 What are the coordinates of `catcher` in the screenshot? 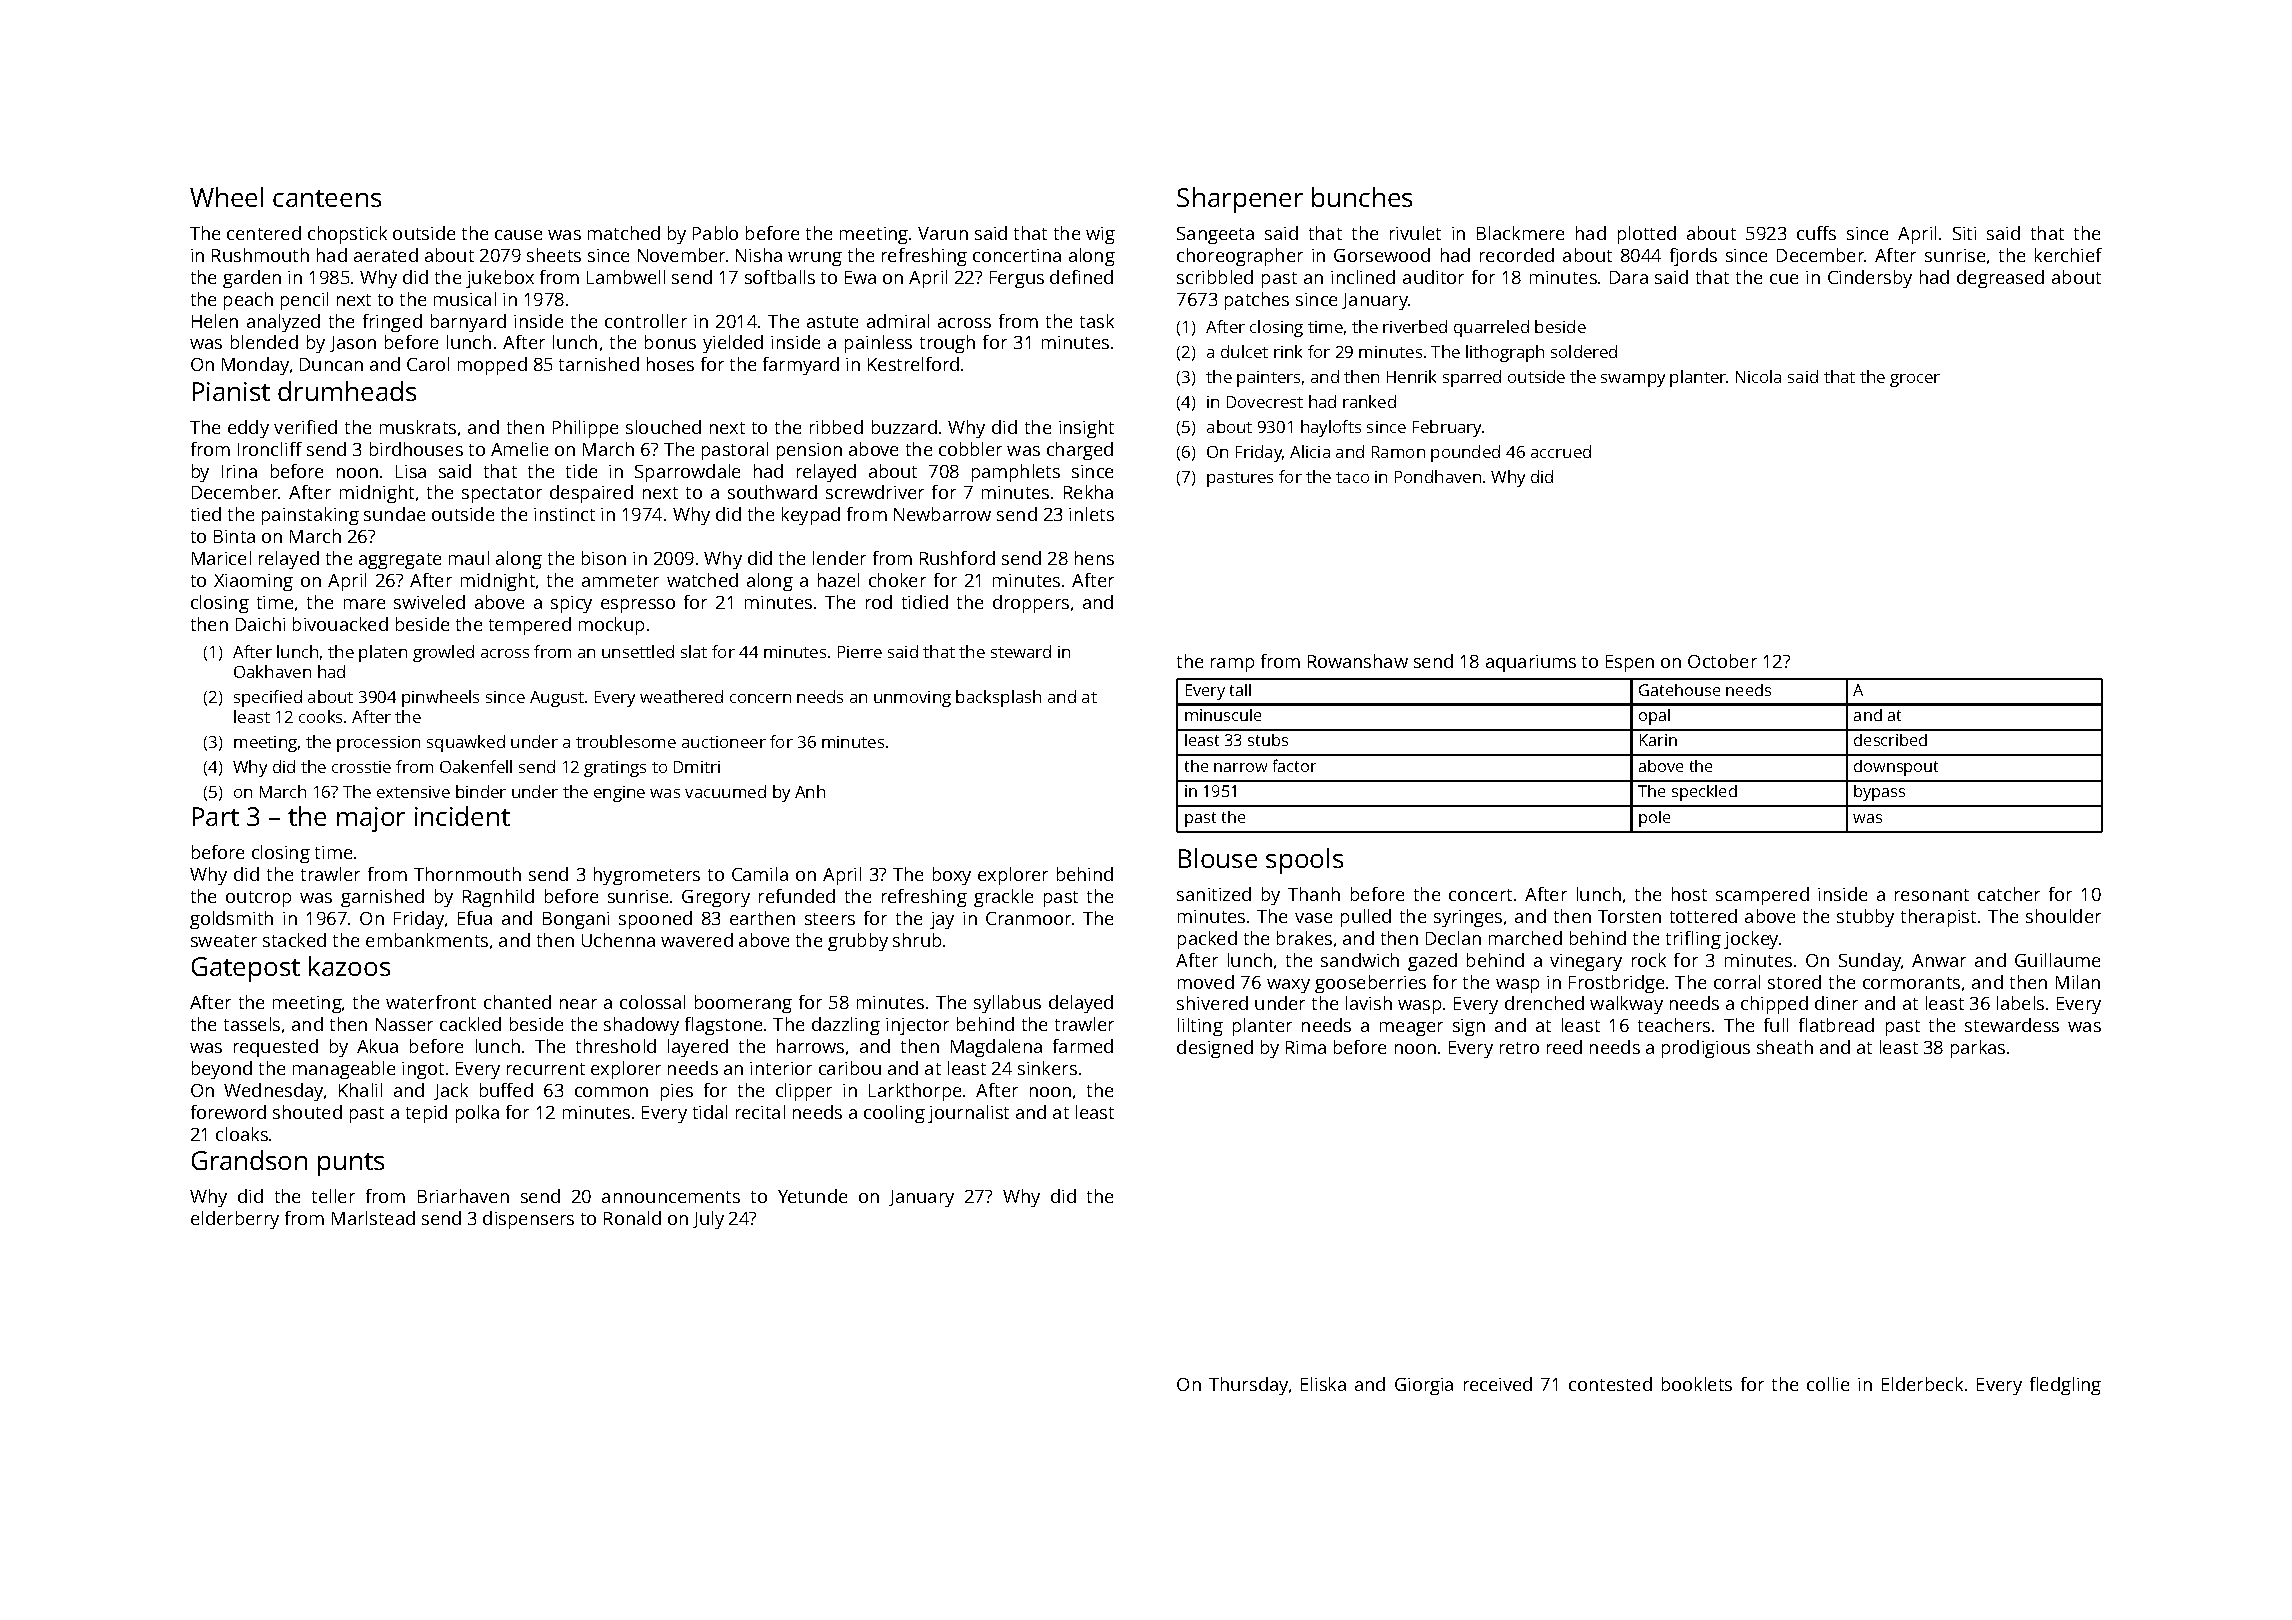 It's located at (2009, 894).
